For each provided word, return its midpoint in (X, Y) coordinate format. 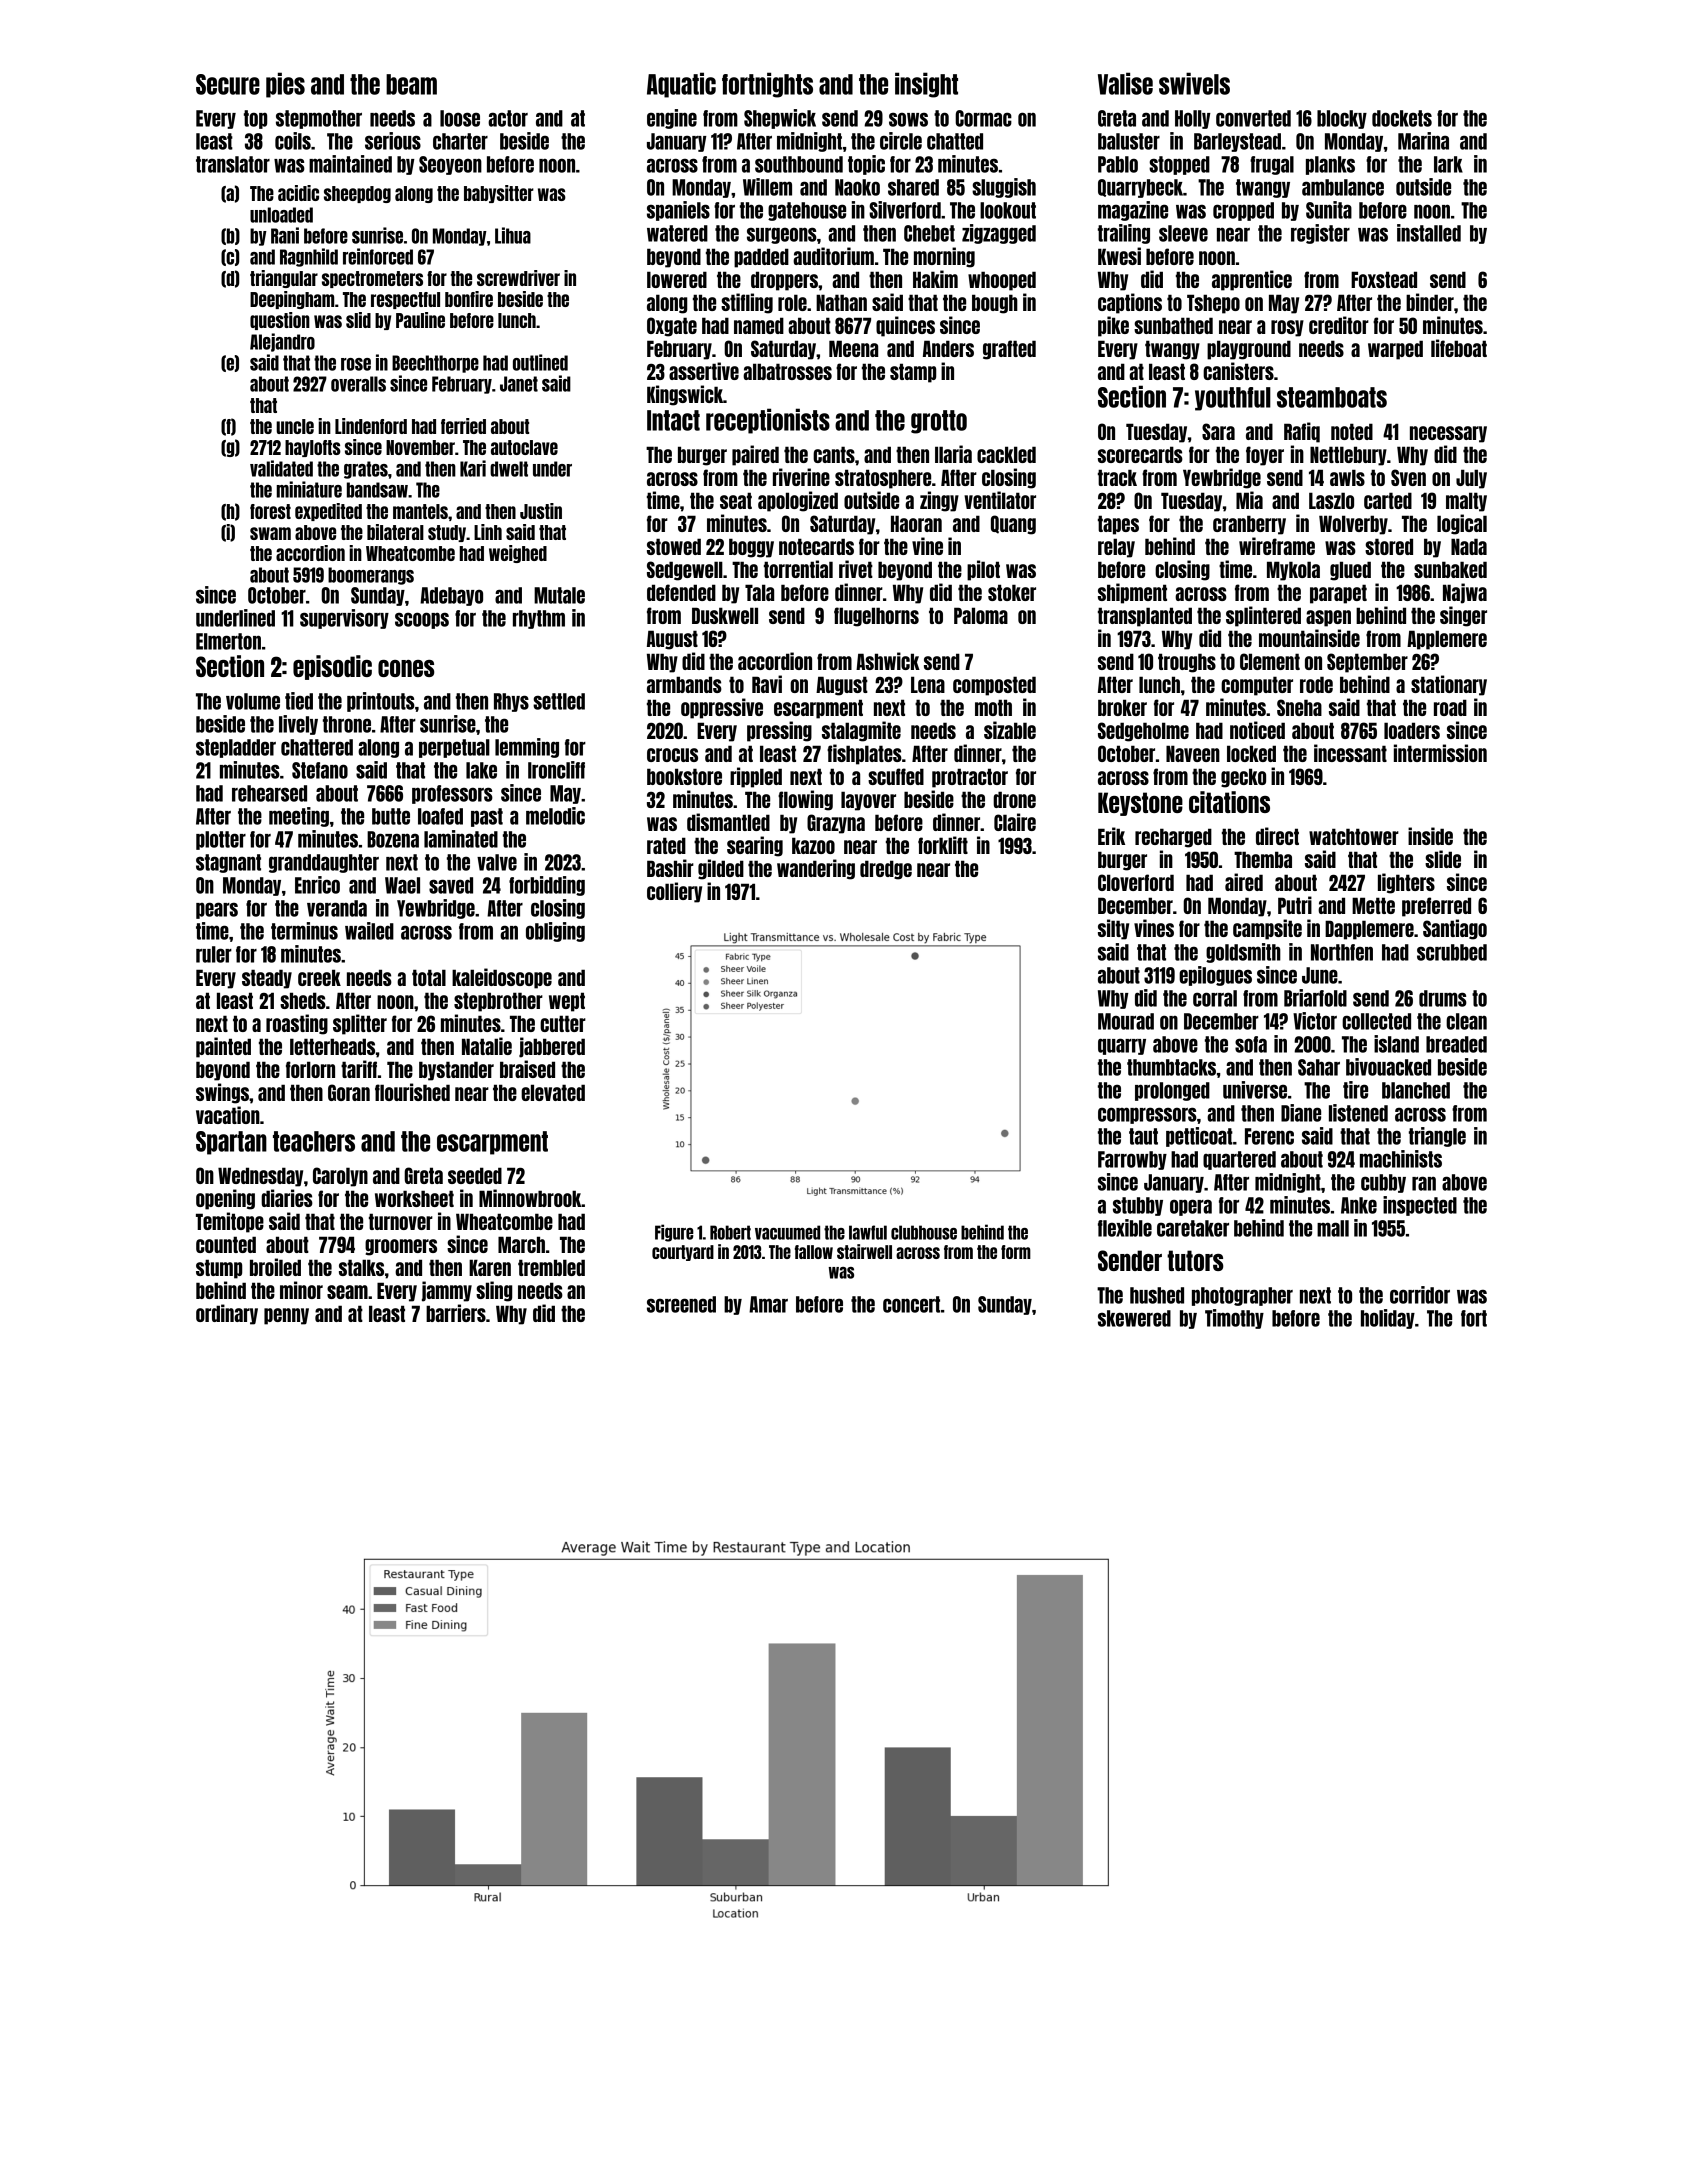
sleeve (1183, 233)
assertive (704, 371)
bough (995, 304)
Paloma (981, 615)
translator (233, 164)
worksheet (414, 1198)
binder (1430, 302)
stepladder (236, 748)
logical (1462, 524)
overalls (358, 384)
